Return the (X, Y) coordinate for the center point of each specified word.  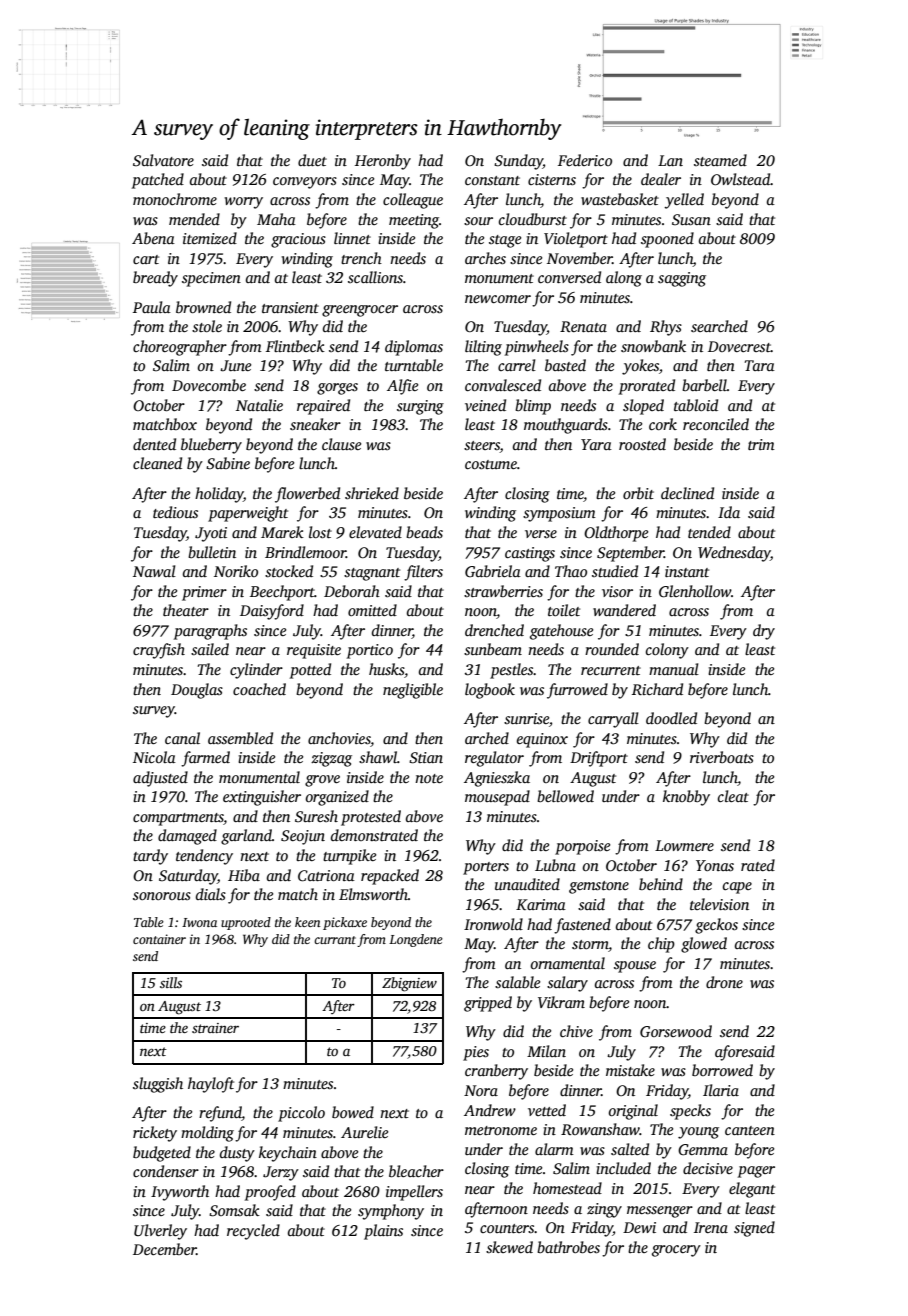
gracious (298, 240)
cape (737, 888)
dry (764, 632)
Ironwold (493, 924)
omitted (372, 610)
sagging (682, 279)
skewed (509, 1247)
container (159, 939)
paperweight (248, 514)
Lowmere (684, 845)
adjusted (160, 779)
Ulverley (160, 1232)
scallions (375, 277)
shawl (378, 757)
